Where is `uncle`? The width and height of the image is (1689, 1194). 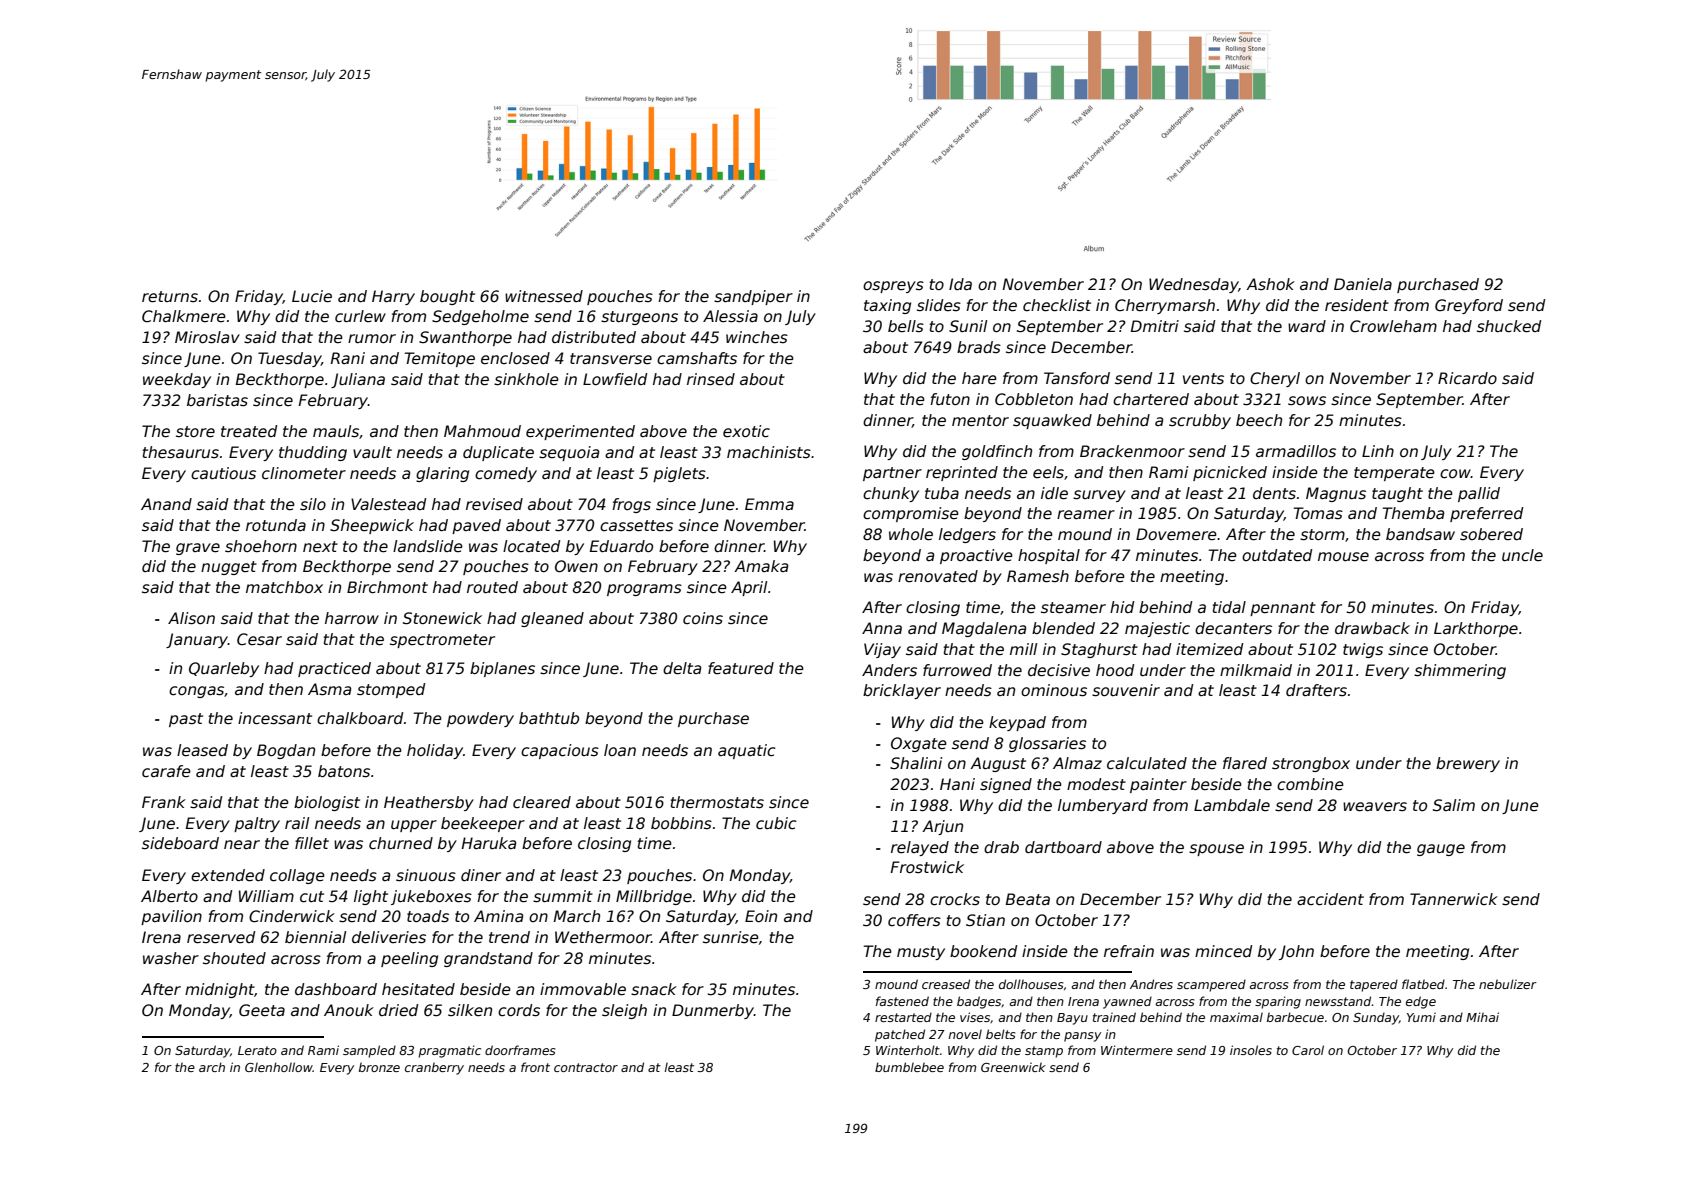 uncle is located at coordinates (1522, 555).
